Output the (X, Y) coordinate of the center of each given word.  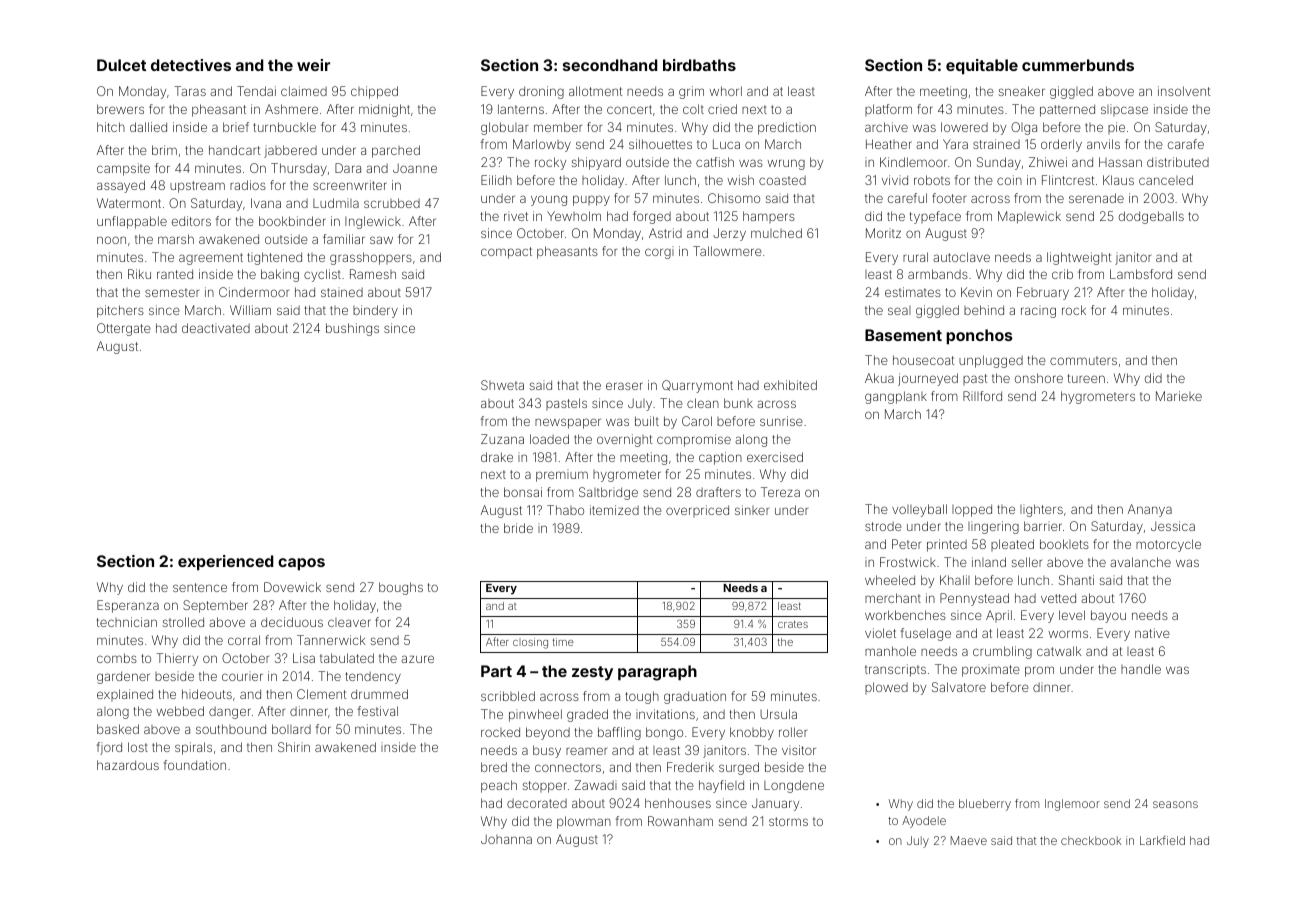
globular (504, 128)
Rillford (982, 396)
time (563, 642)
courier (242, 676)
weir (313, 65)
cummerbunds (1078, 65)
